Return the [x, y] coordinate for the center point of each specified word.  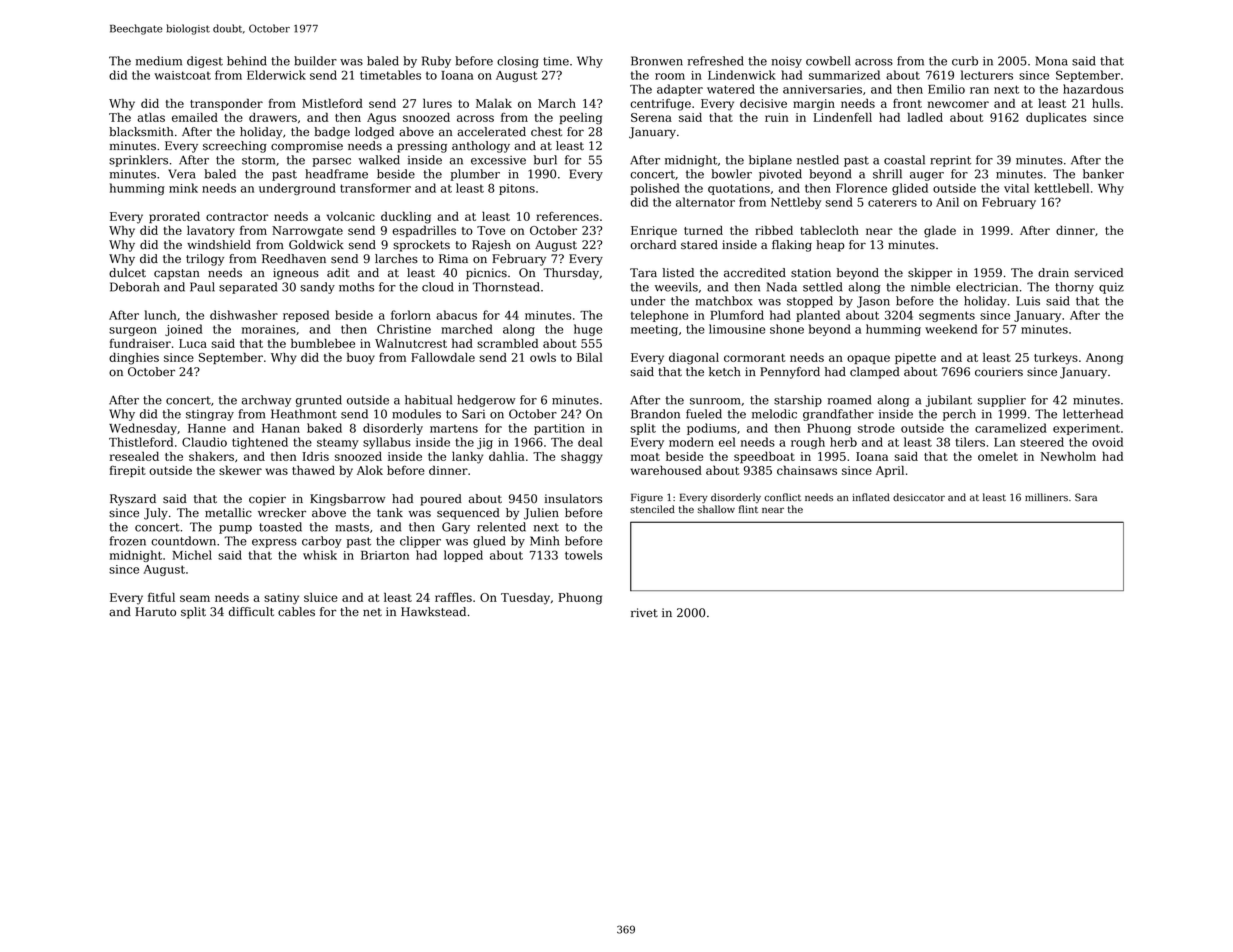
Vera [182, 174]
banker [1103, 174]
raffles [453, 597]
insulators [573, 499]
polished [655, 189]
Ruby [436, 62]
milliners [1046, 497]
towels [583, 555]
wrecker [282, 513]
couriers [999, 372]
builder [315, 61]
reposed [306, 316]
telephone [659, 316]
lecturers [987, 75]
